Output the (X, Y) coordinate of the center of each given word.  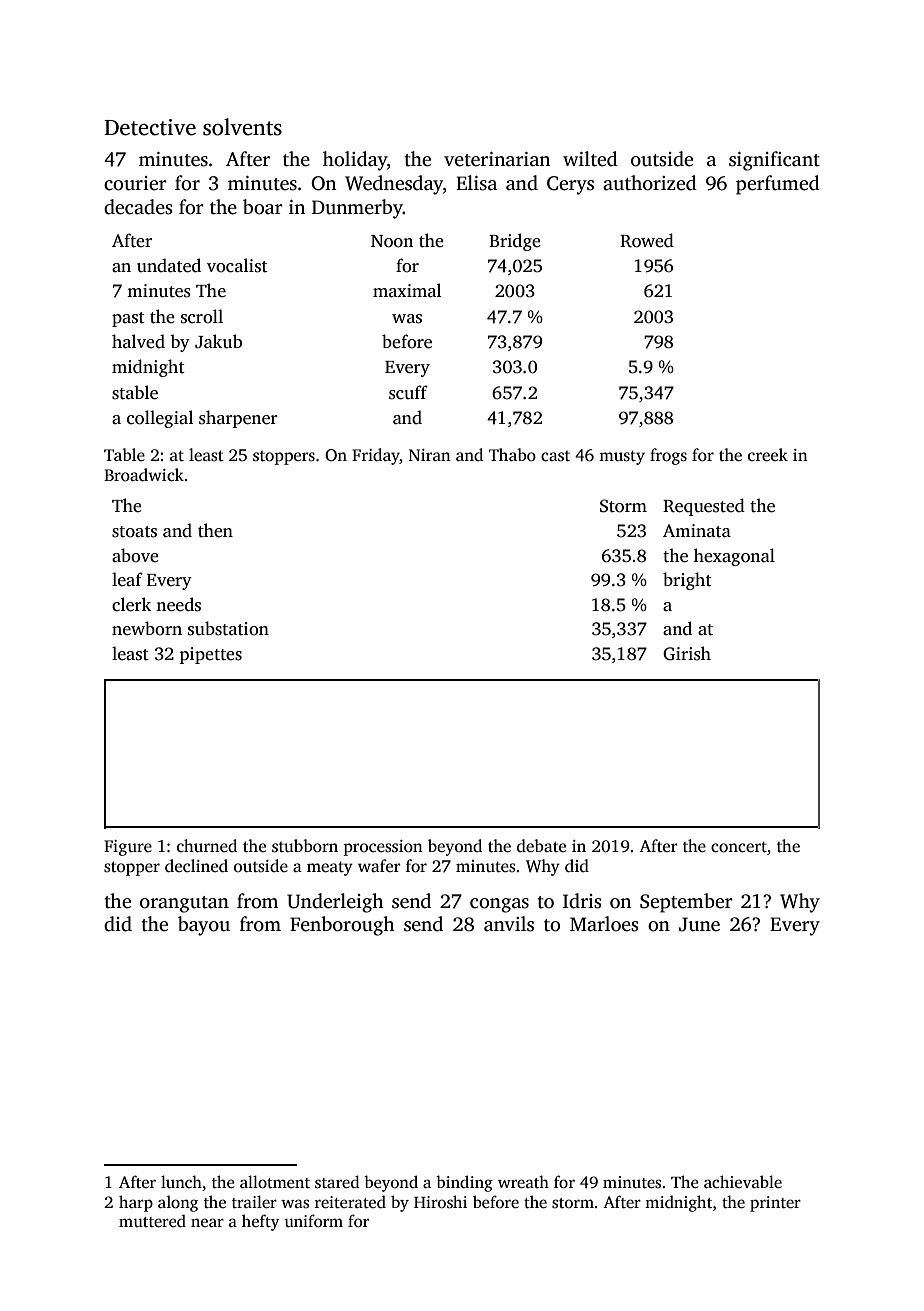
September (686, 903)
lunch (181, 1181)
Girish (687, 653)
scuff (408, 392)
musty (622, 457)
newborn (147, 628)
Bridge (515, 242)
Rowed (647, 240)
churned (207, 846)
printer (775, 1204)
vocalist (237, 265)
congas (499, 905)
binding (464, 1183)
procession (383, 848)
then (215, 530)
